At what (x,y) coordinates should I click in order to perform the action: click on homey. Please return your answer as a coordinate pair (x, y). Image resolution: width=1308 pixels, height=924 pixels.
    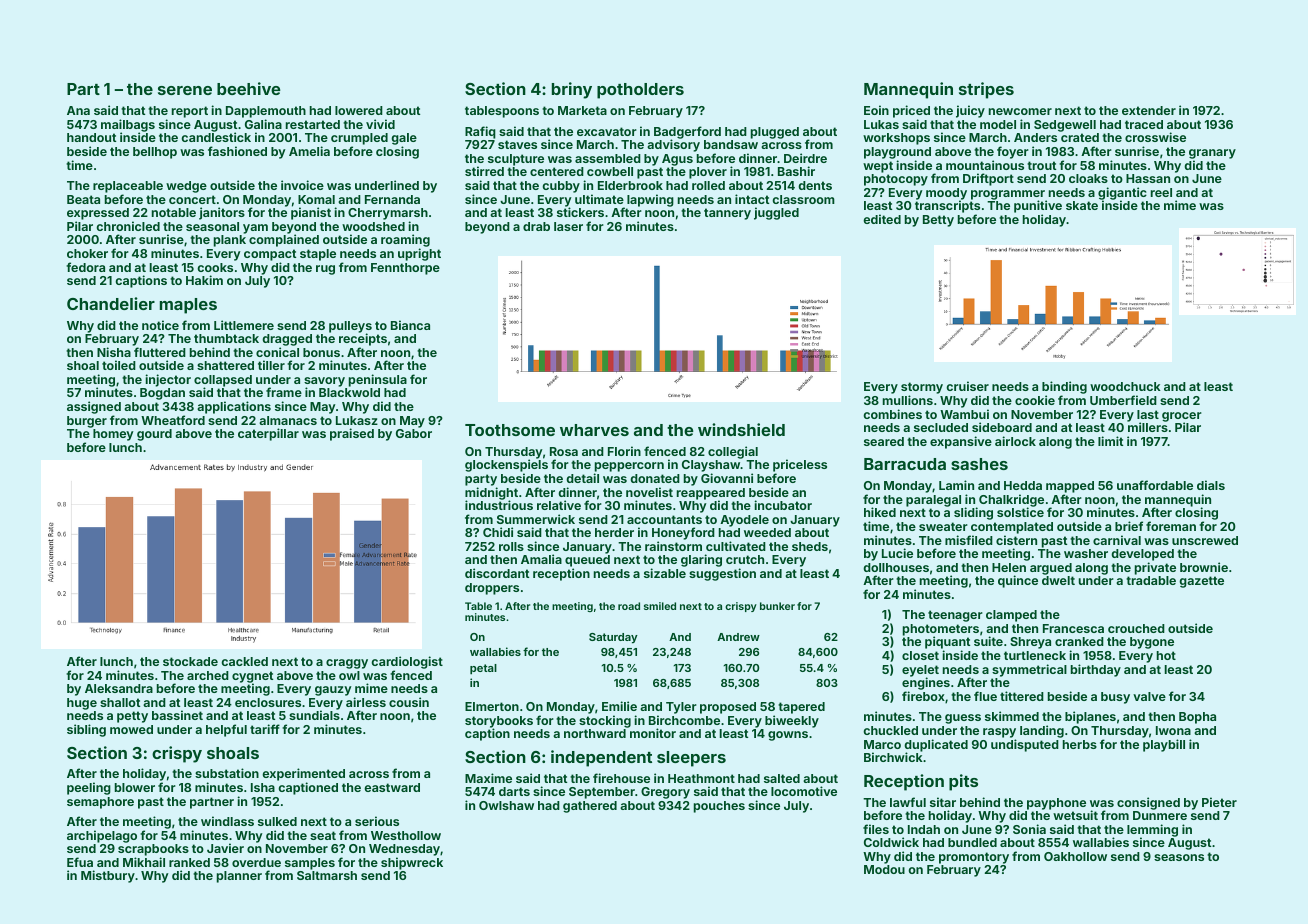
    Looking at the image, I should click on (113, 435).
